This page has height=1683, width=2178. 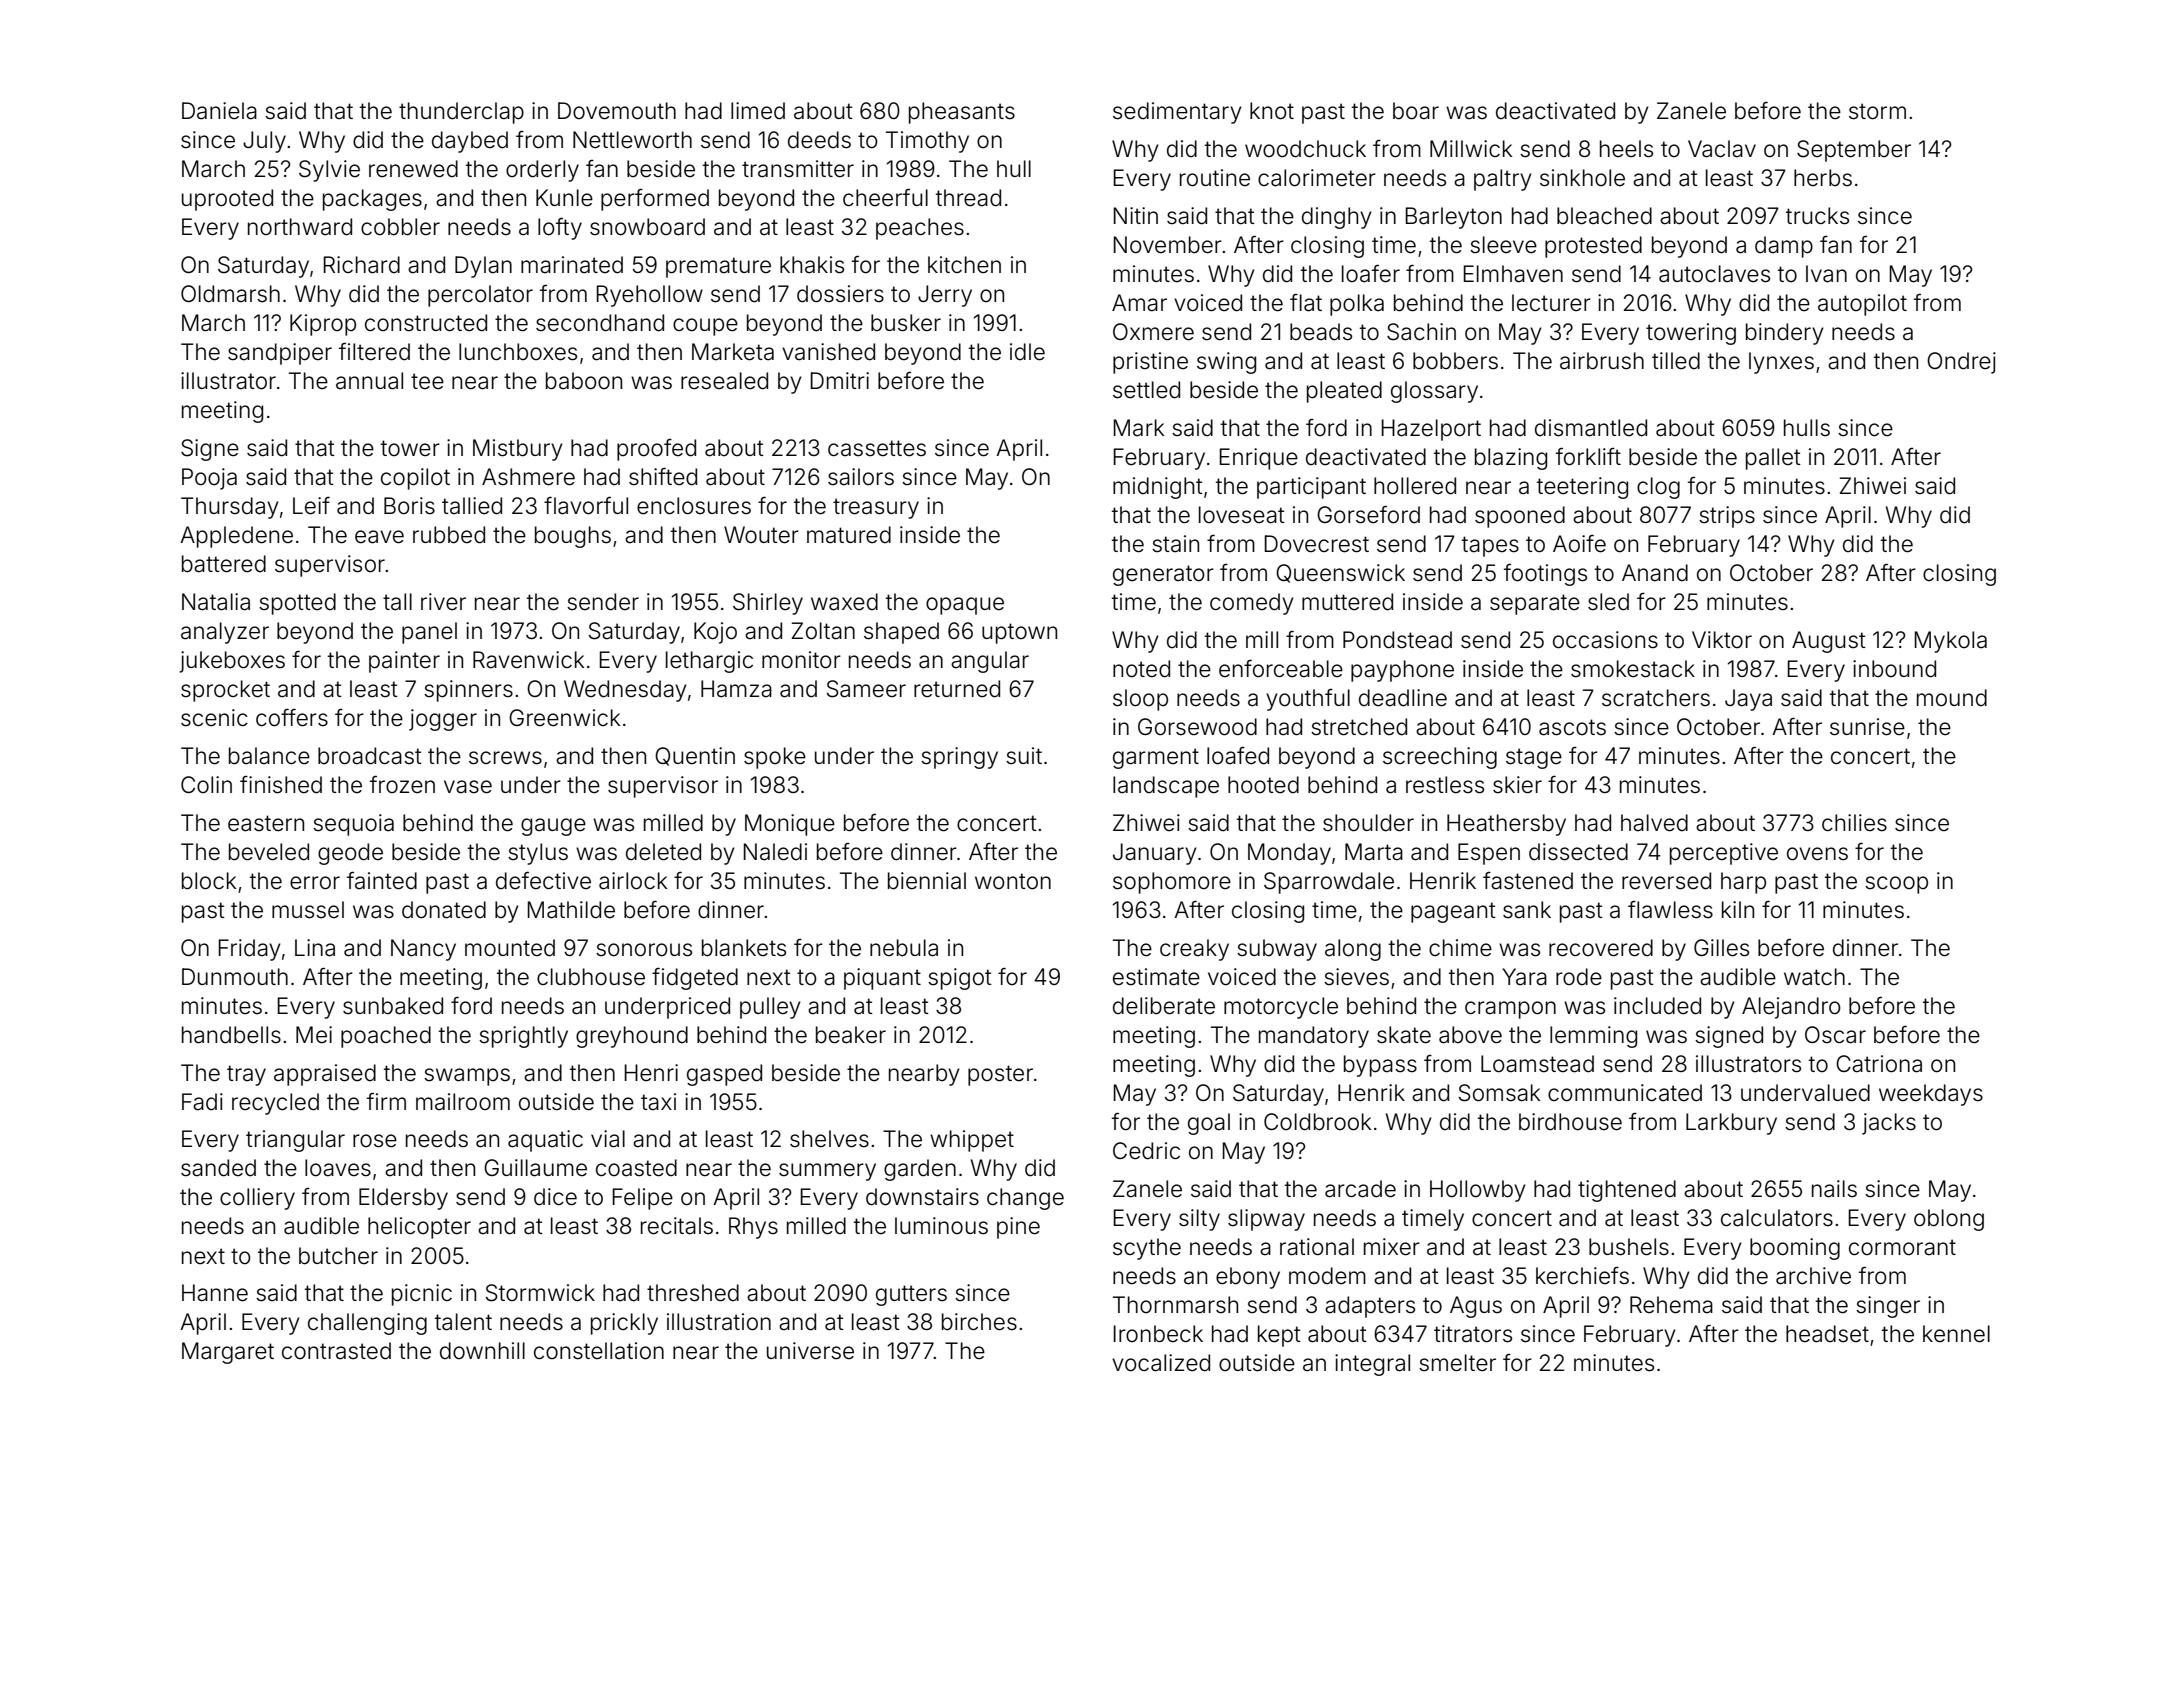 What do you see at coordinates (1817, 216) in the page?
I see `trucks` at bounding box center [1817, 216].
